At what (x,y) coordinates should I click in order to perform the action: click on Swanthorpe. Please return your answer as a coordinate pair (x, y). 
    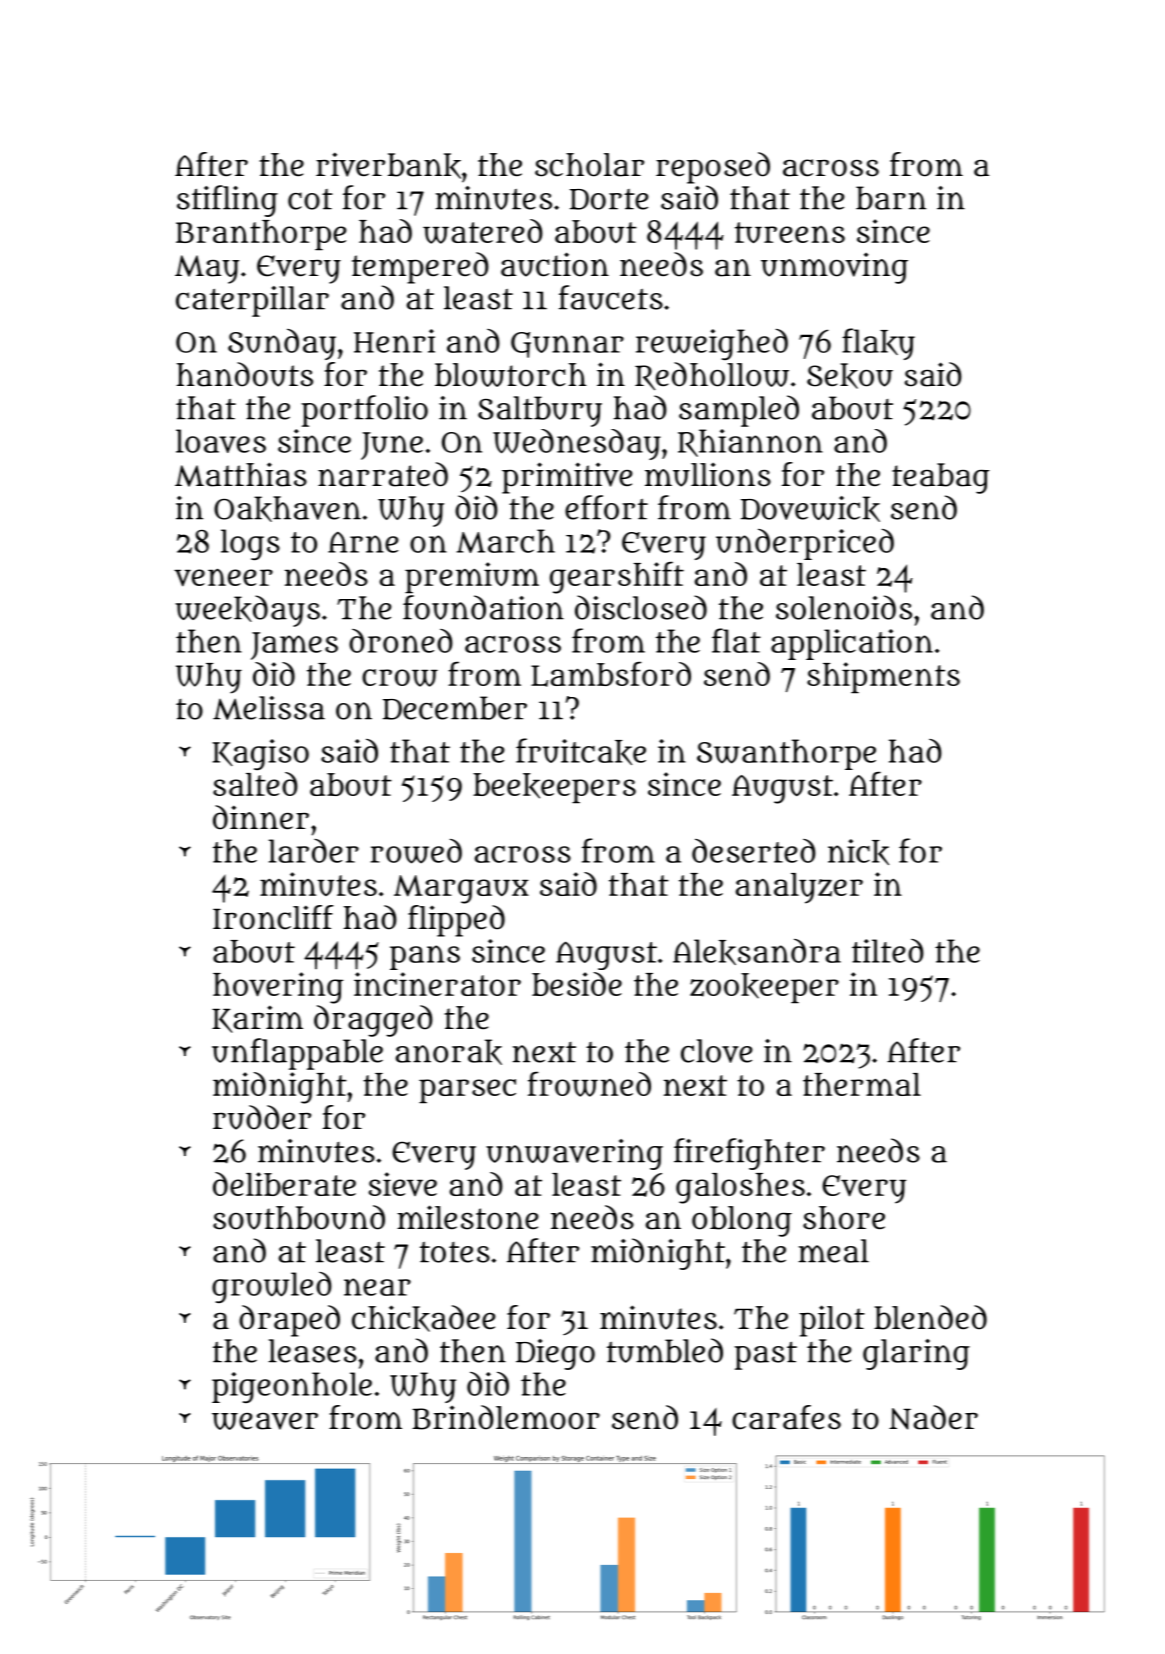
    Looking at the image, I should click on (786, 754).
